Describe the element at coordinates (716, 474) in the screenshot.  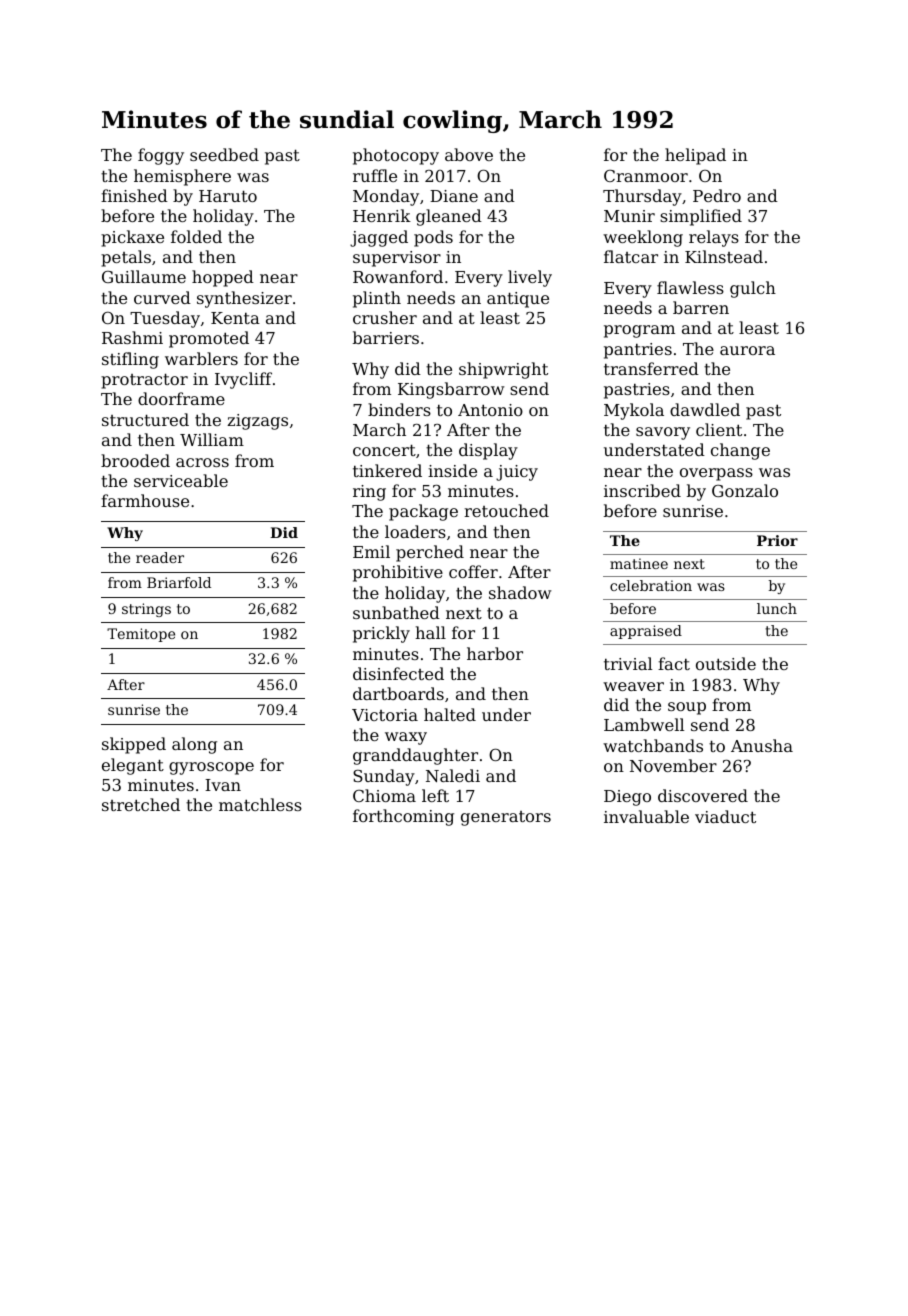
I see `overpass` at that location.
